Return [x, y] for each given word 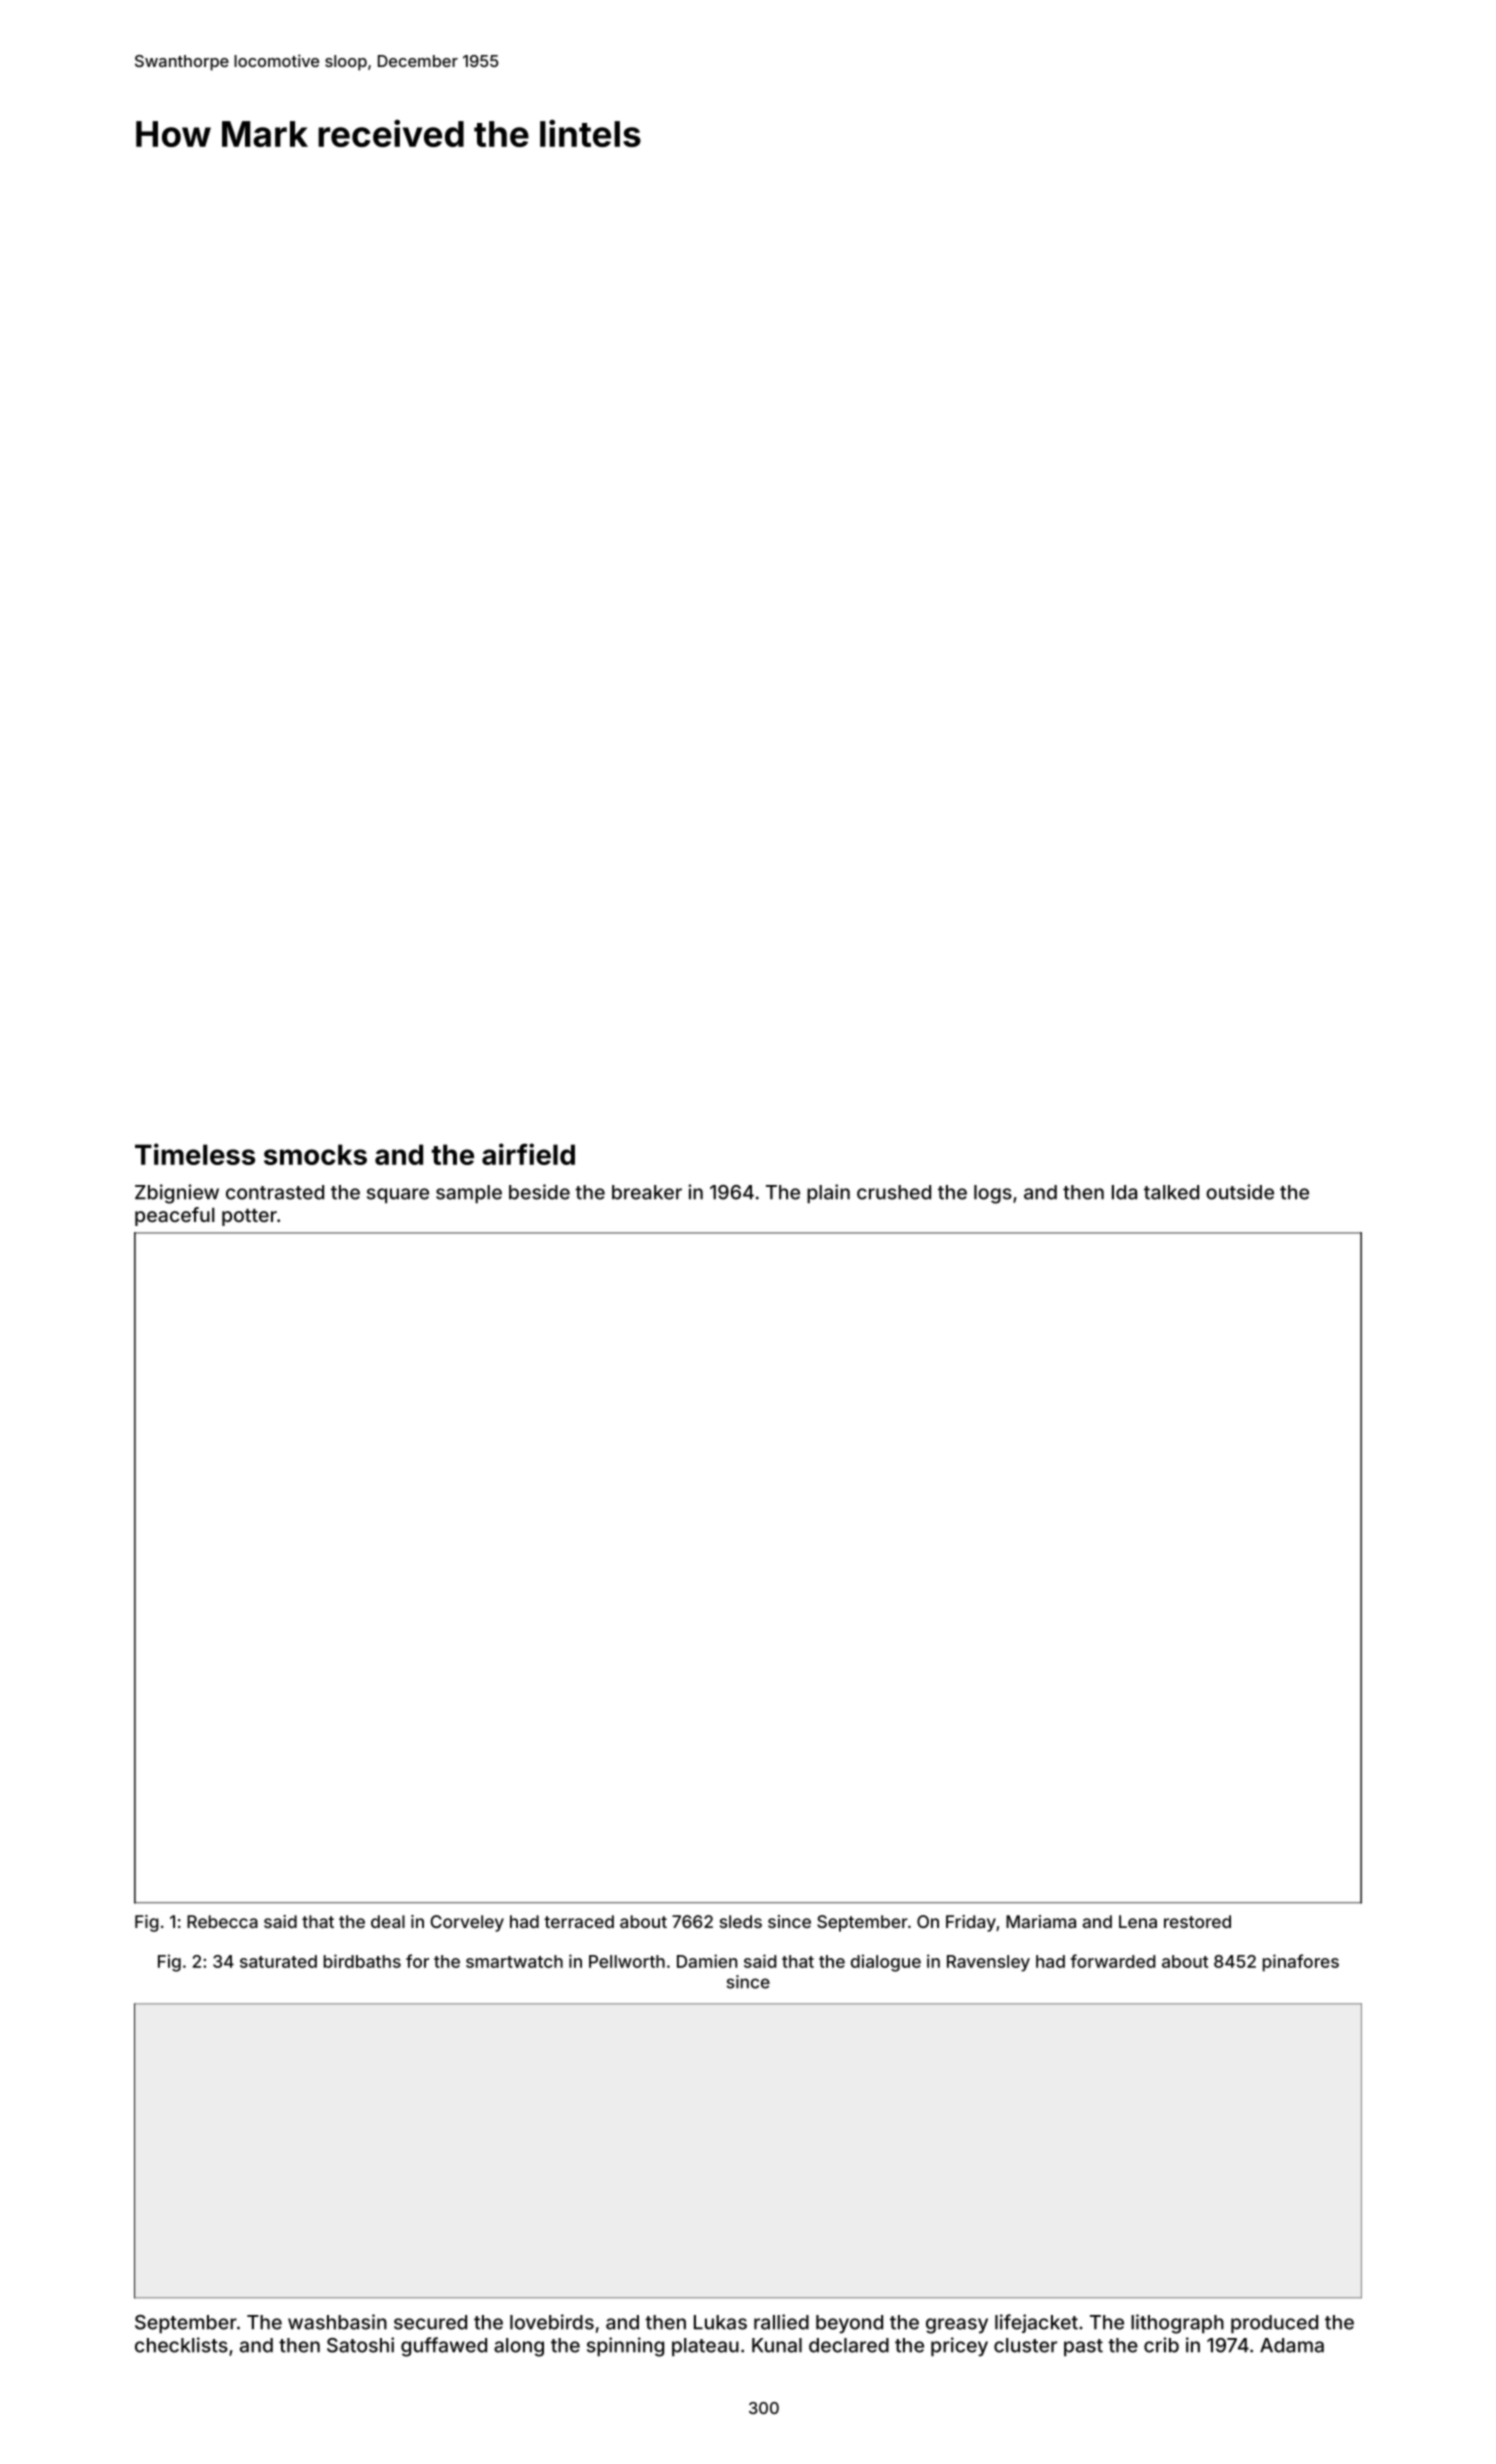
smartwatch [514, 1961]
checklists [181, 2345]
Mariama [1041, 1921]
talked [1171, 1192]
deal [388, 1921]
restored [1197, 1921]
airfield [528, 1154]
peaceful [175, 1216]
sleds [741, 1921]
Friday [971, 1923]
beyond [849, 2324]
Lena [1138, 1921]
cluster [1025, 2345]
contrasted [275, 1192]
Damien [707, 1961]
